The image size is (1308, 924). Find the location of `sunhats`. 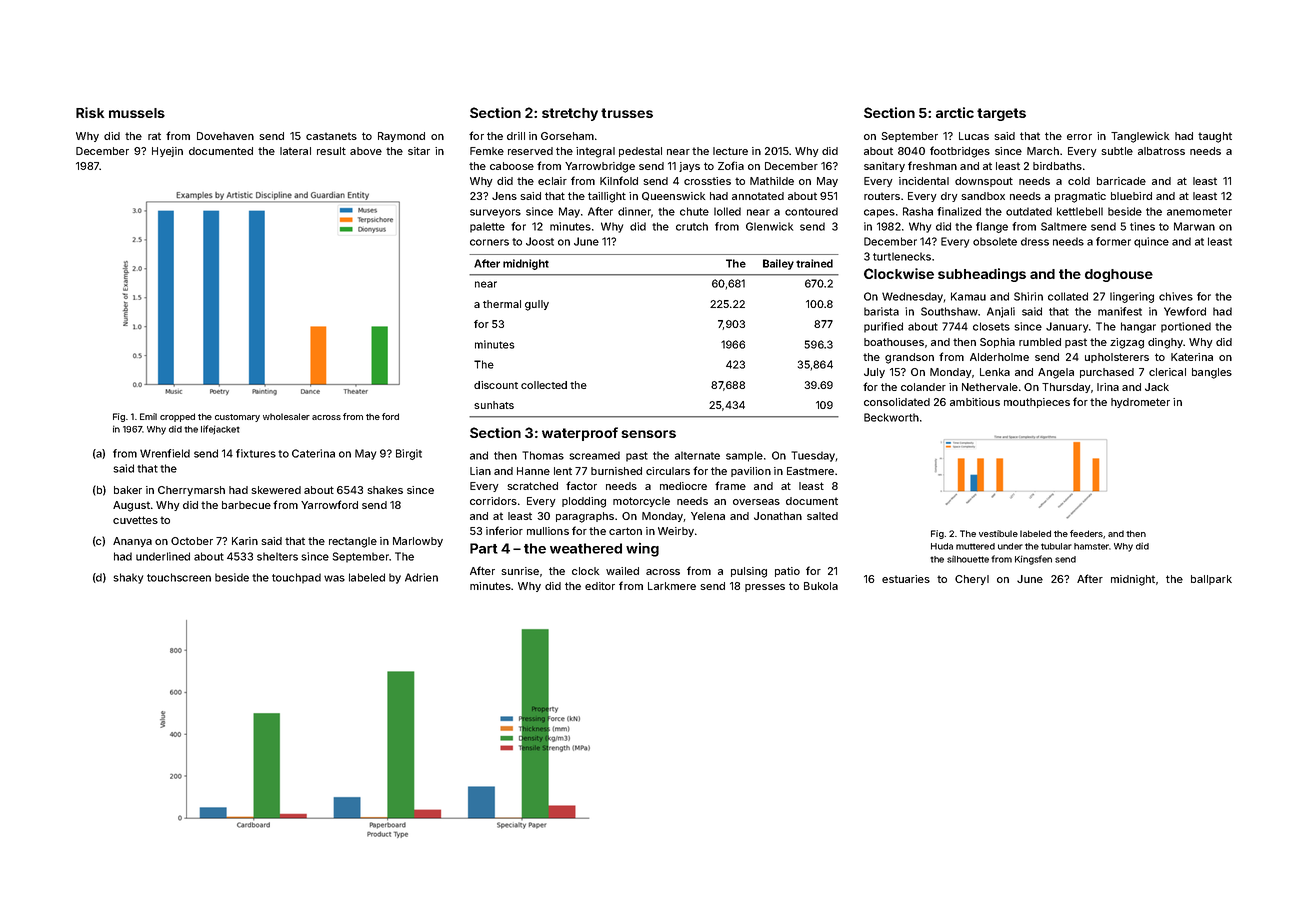

sunhats is located at coordinates (494, 405).
